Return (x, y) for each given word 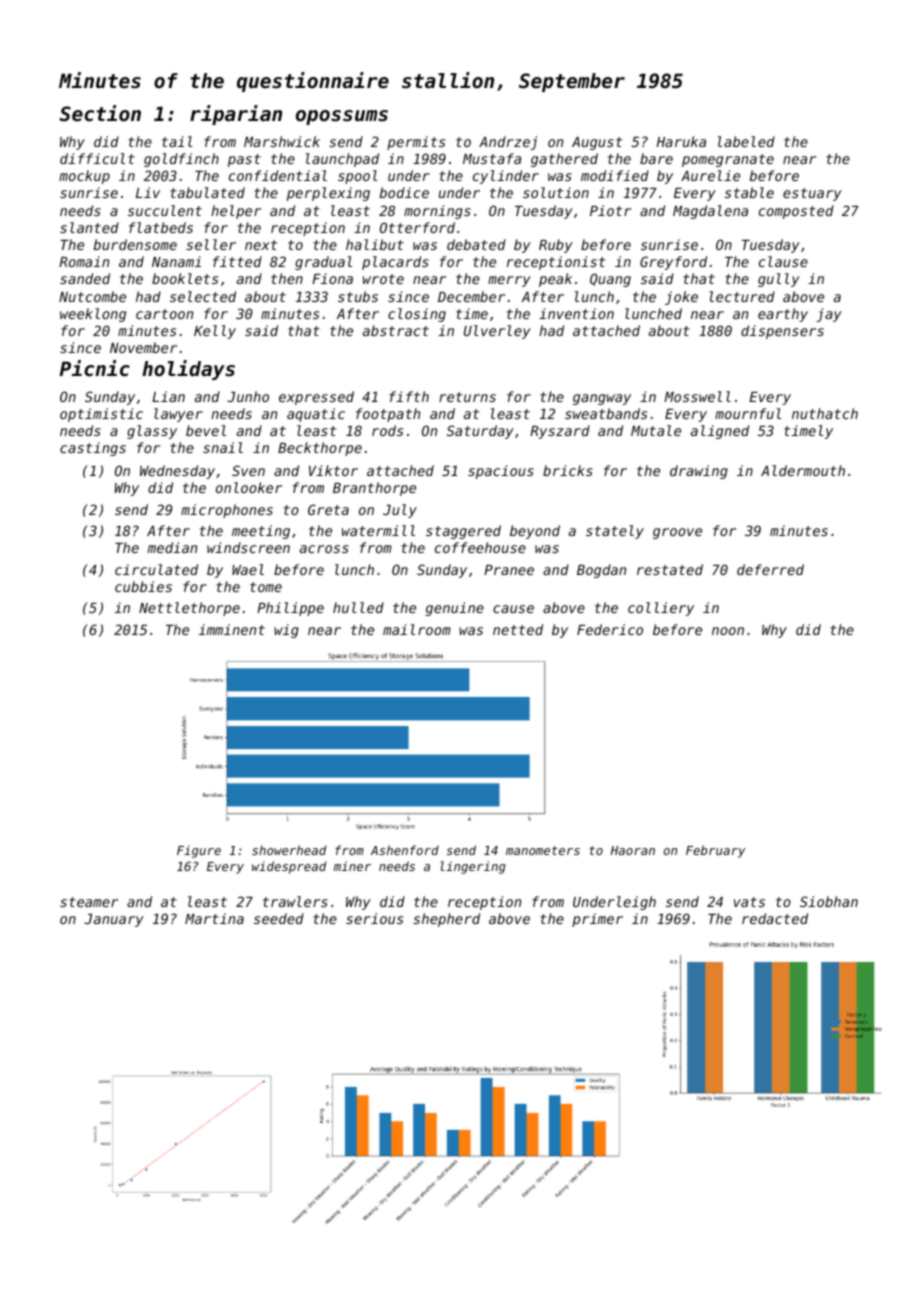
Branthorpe (374, 489)
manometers (543, 850)
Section (100, 113)
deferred (770, 569)
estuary (812, 194)
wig (286, 631)
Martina (214, 918)
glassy (152, 432)
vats (749, 902)
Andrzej (508, 143)
